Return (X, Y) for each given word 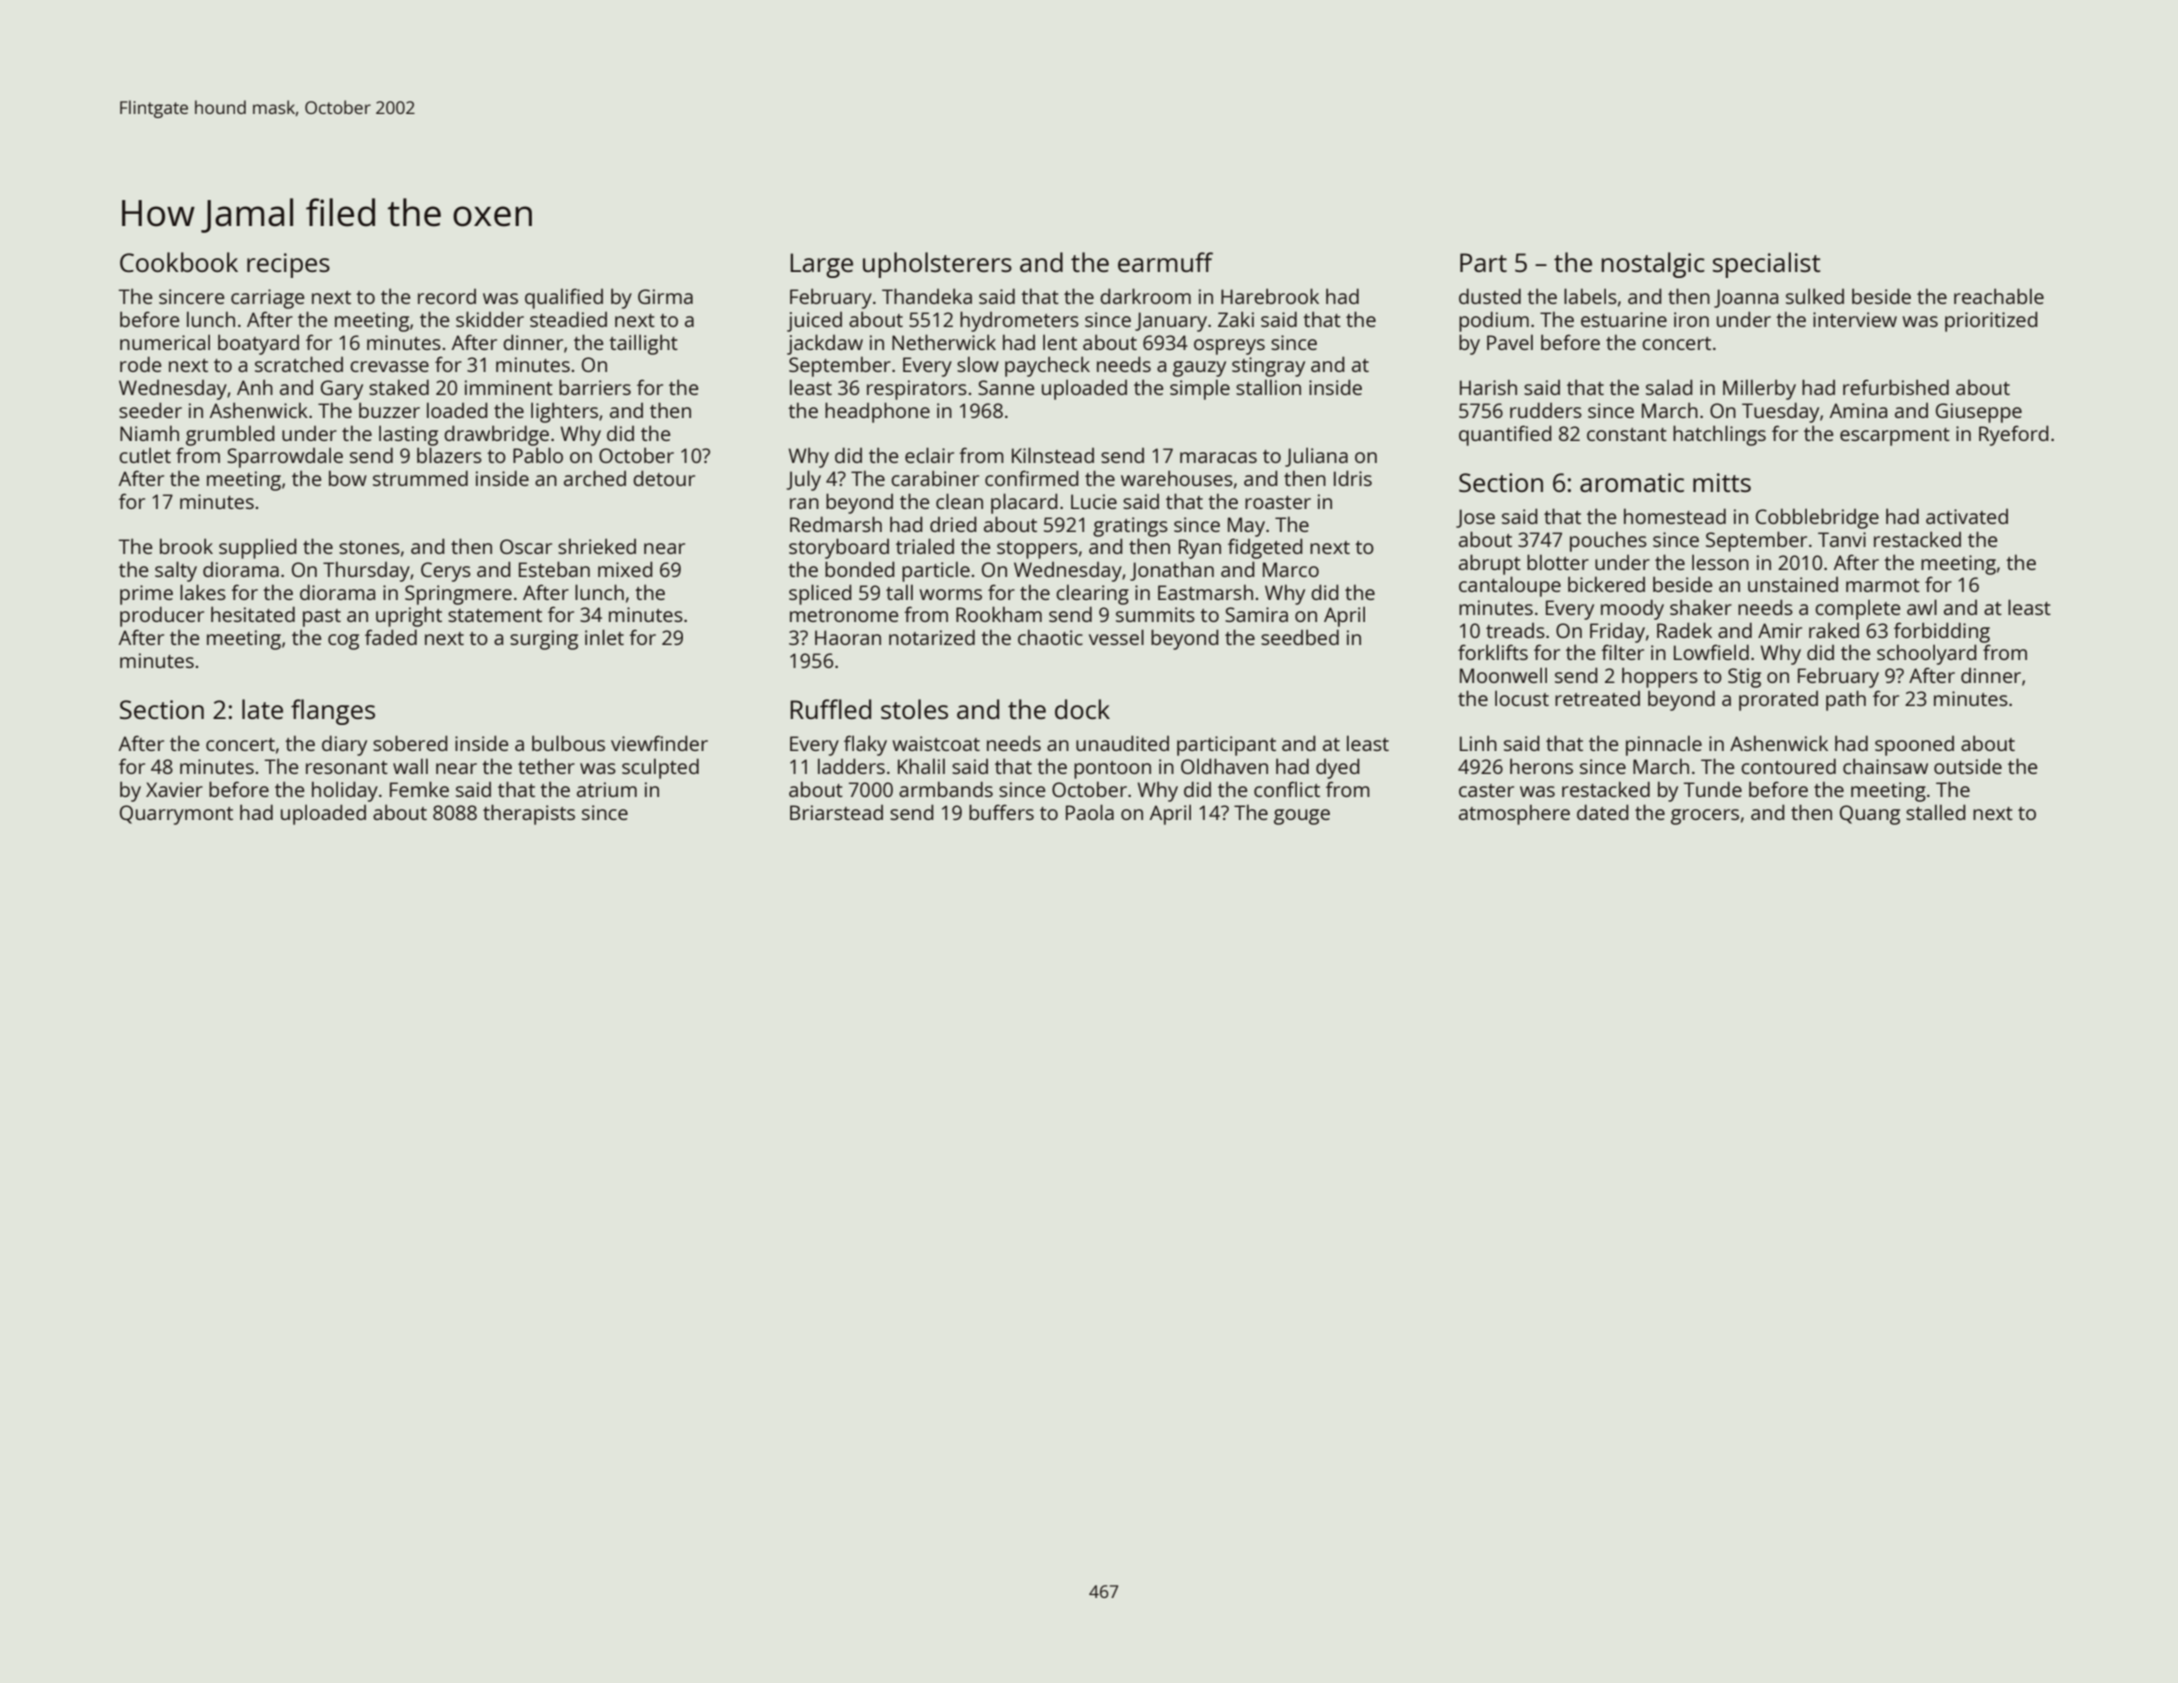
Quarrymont (176, 815)
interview (1855, 319)
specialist (1766, 265)
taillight (643, 344)
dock (1082, 709)
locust (1522, 698)
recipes (288, 265)
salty (176, 571)
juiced (814, 322)
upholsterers (937, 265)
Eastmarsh (1205, 592)
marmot (1883, 585)
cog (343, 642)
